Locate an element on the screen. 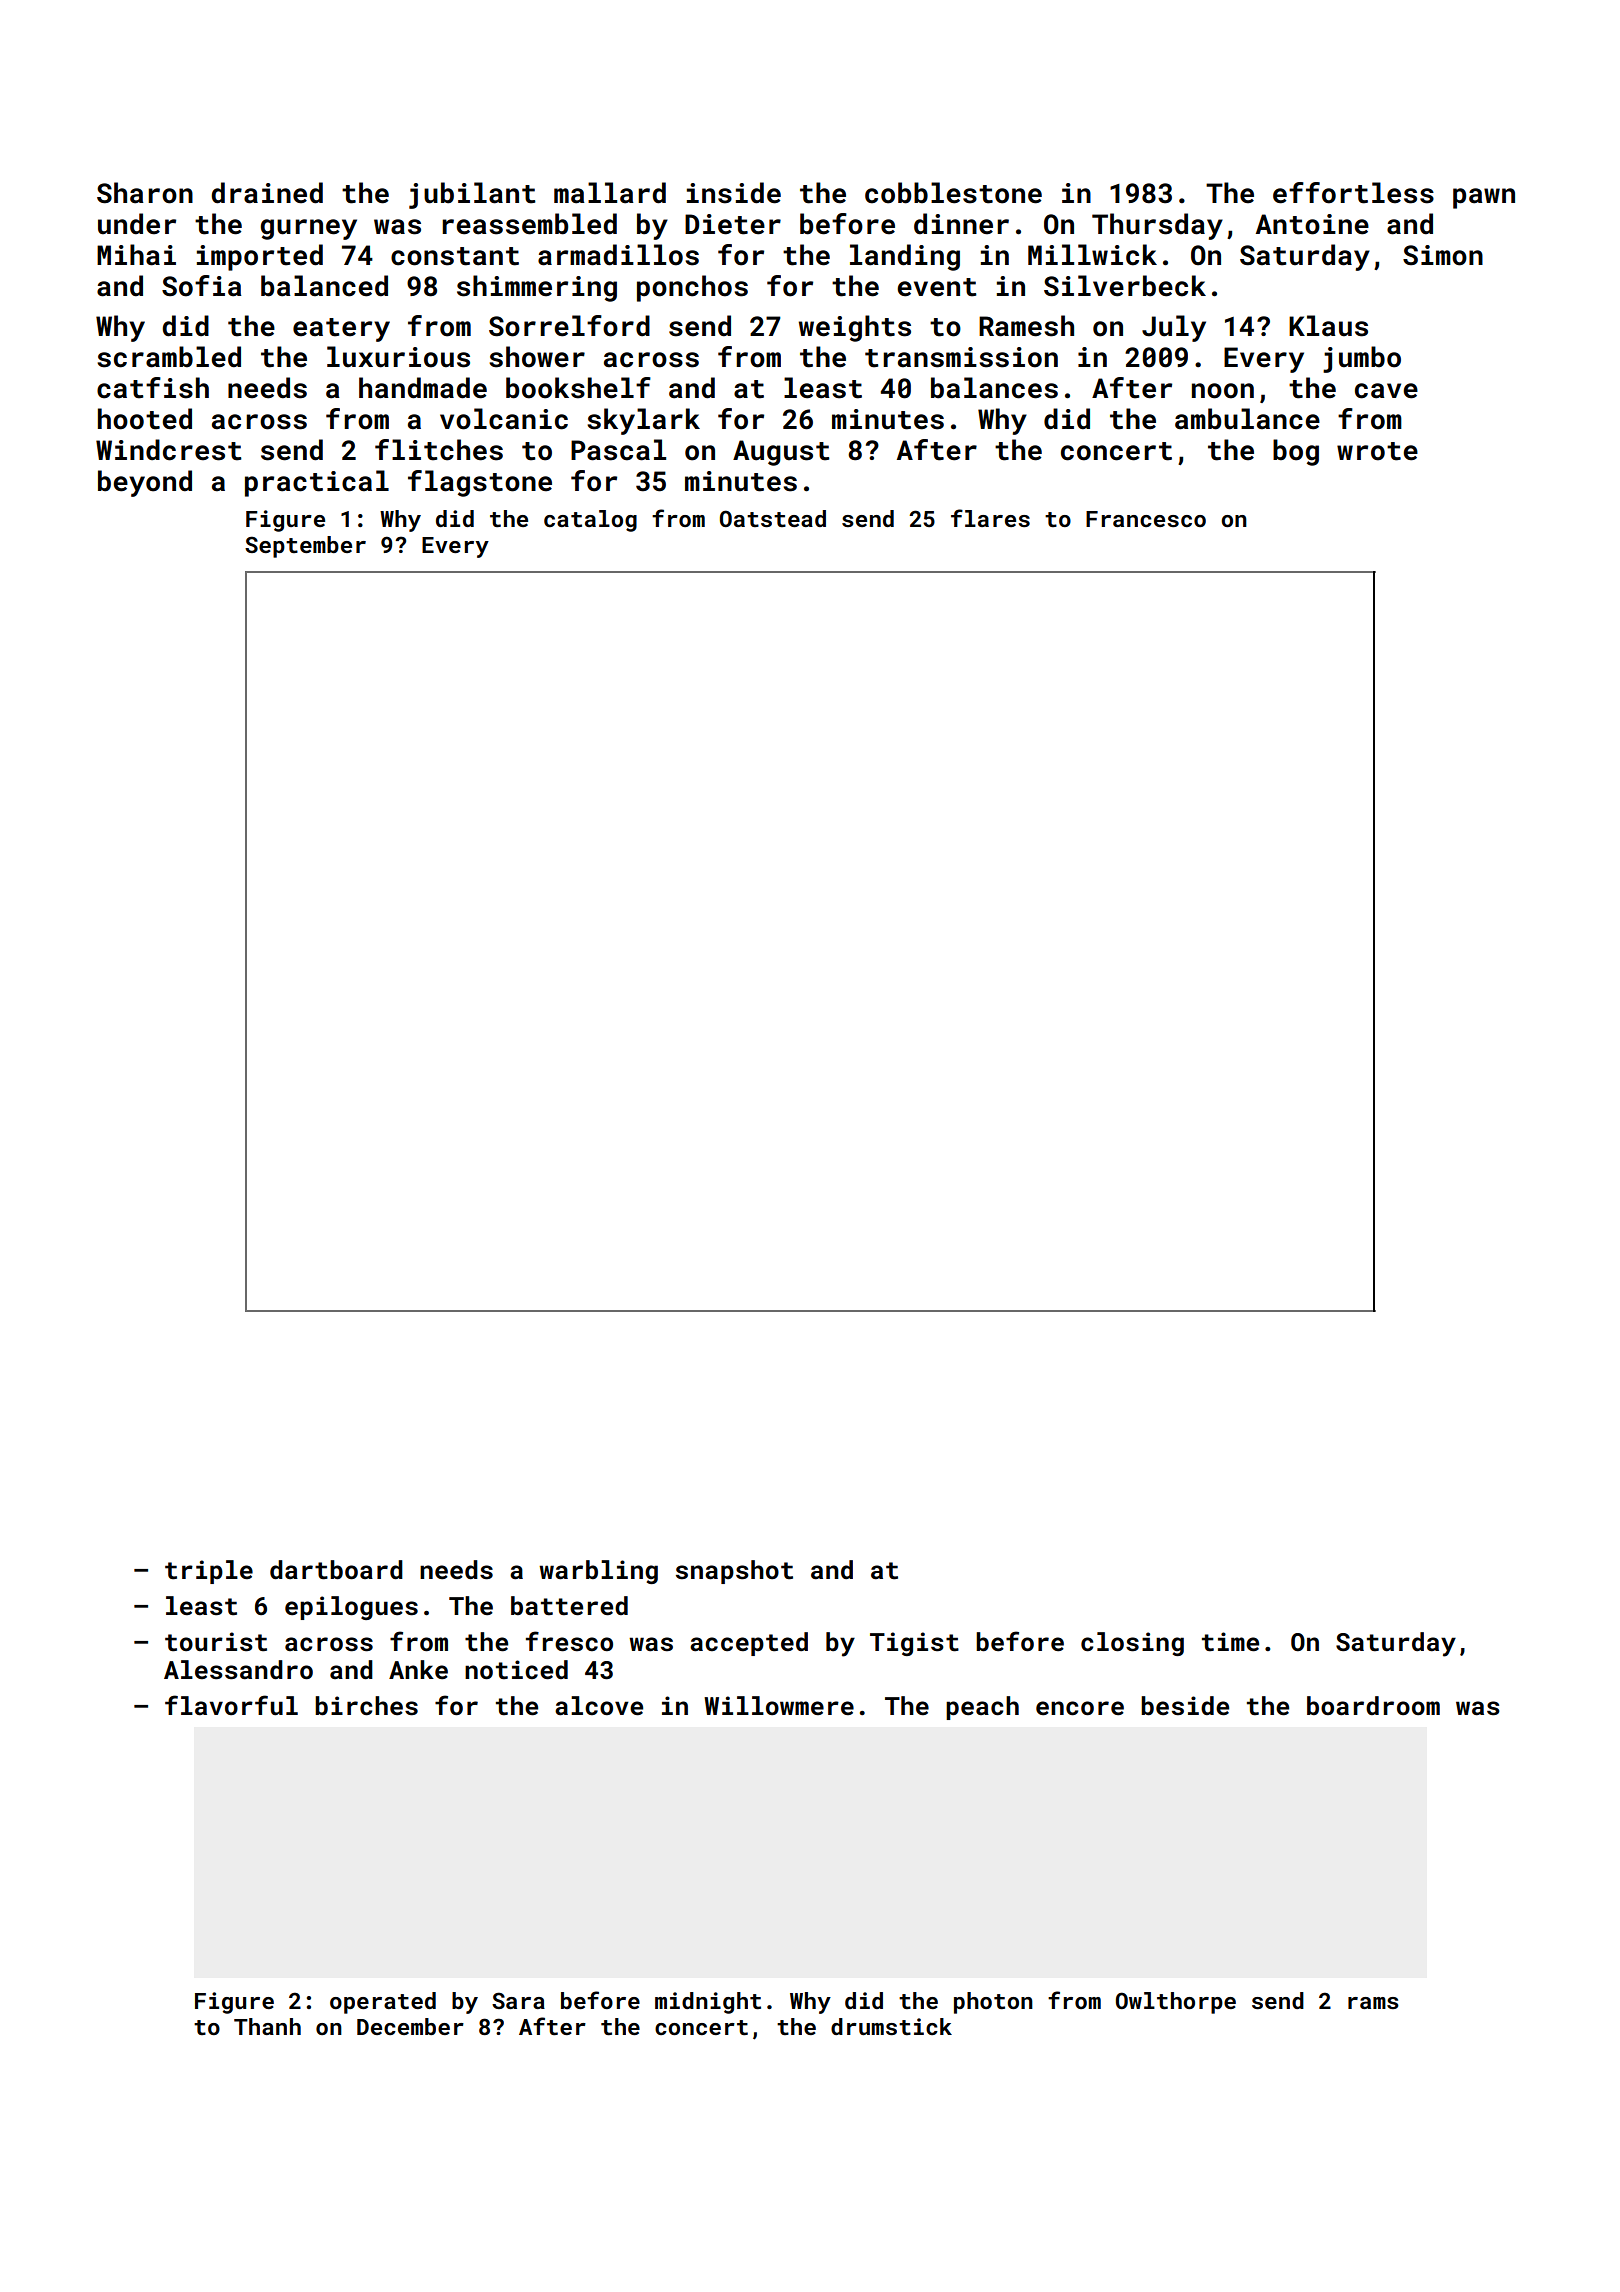 The width and height of the screenshot is (1620, 2292). fresco is located at coordinates (569, 1641).
